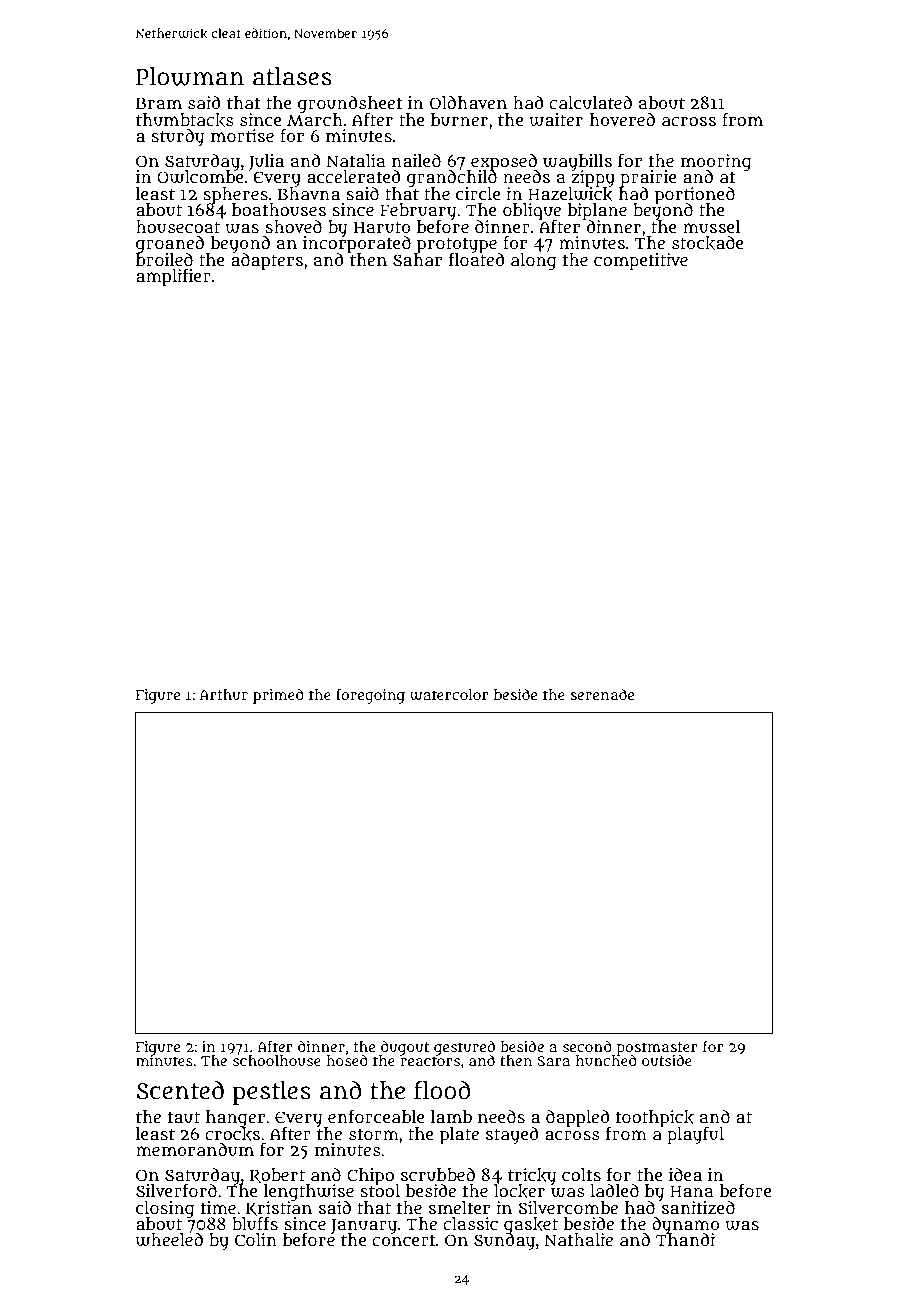 This image has height=1316, width=908. What do you see at coordinates (468, 102) in the image?
I see `Oldhaven` at bounding box center [468, 102].
